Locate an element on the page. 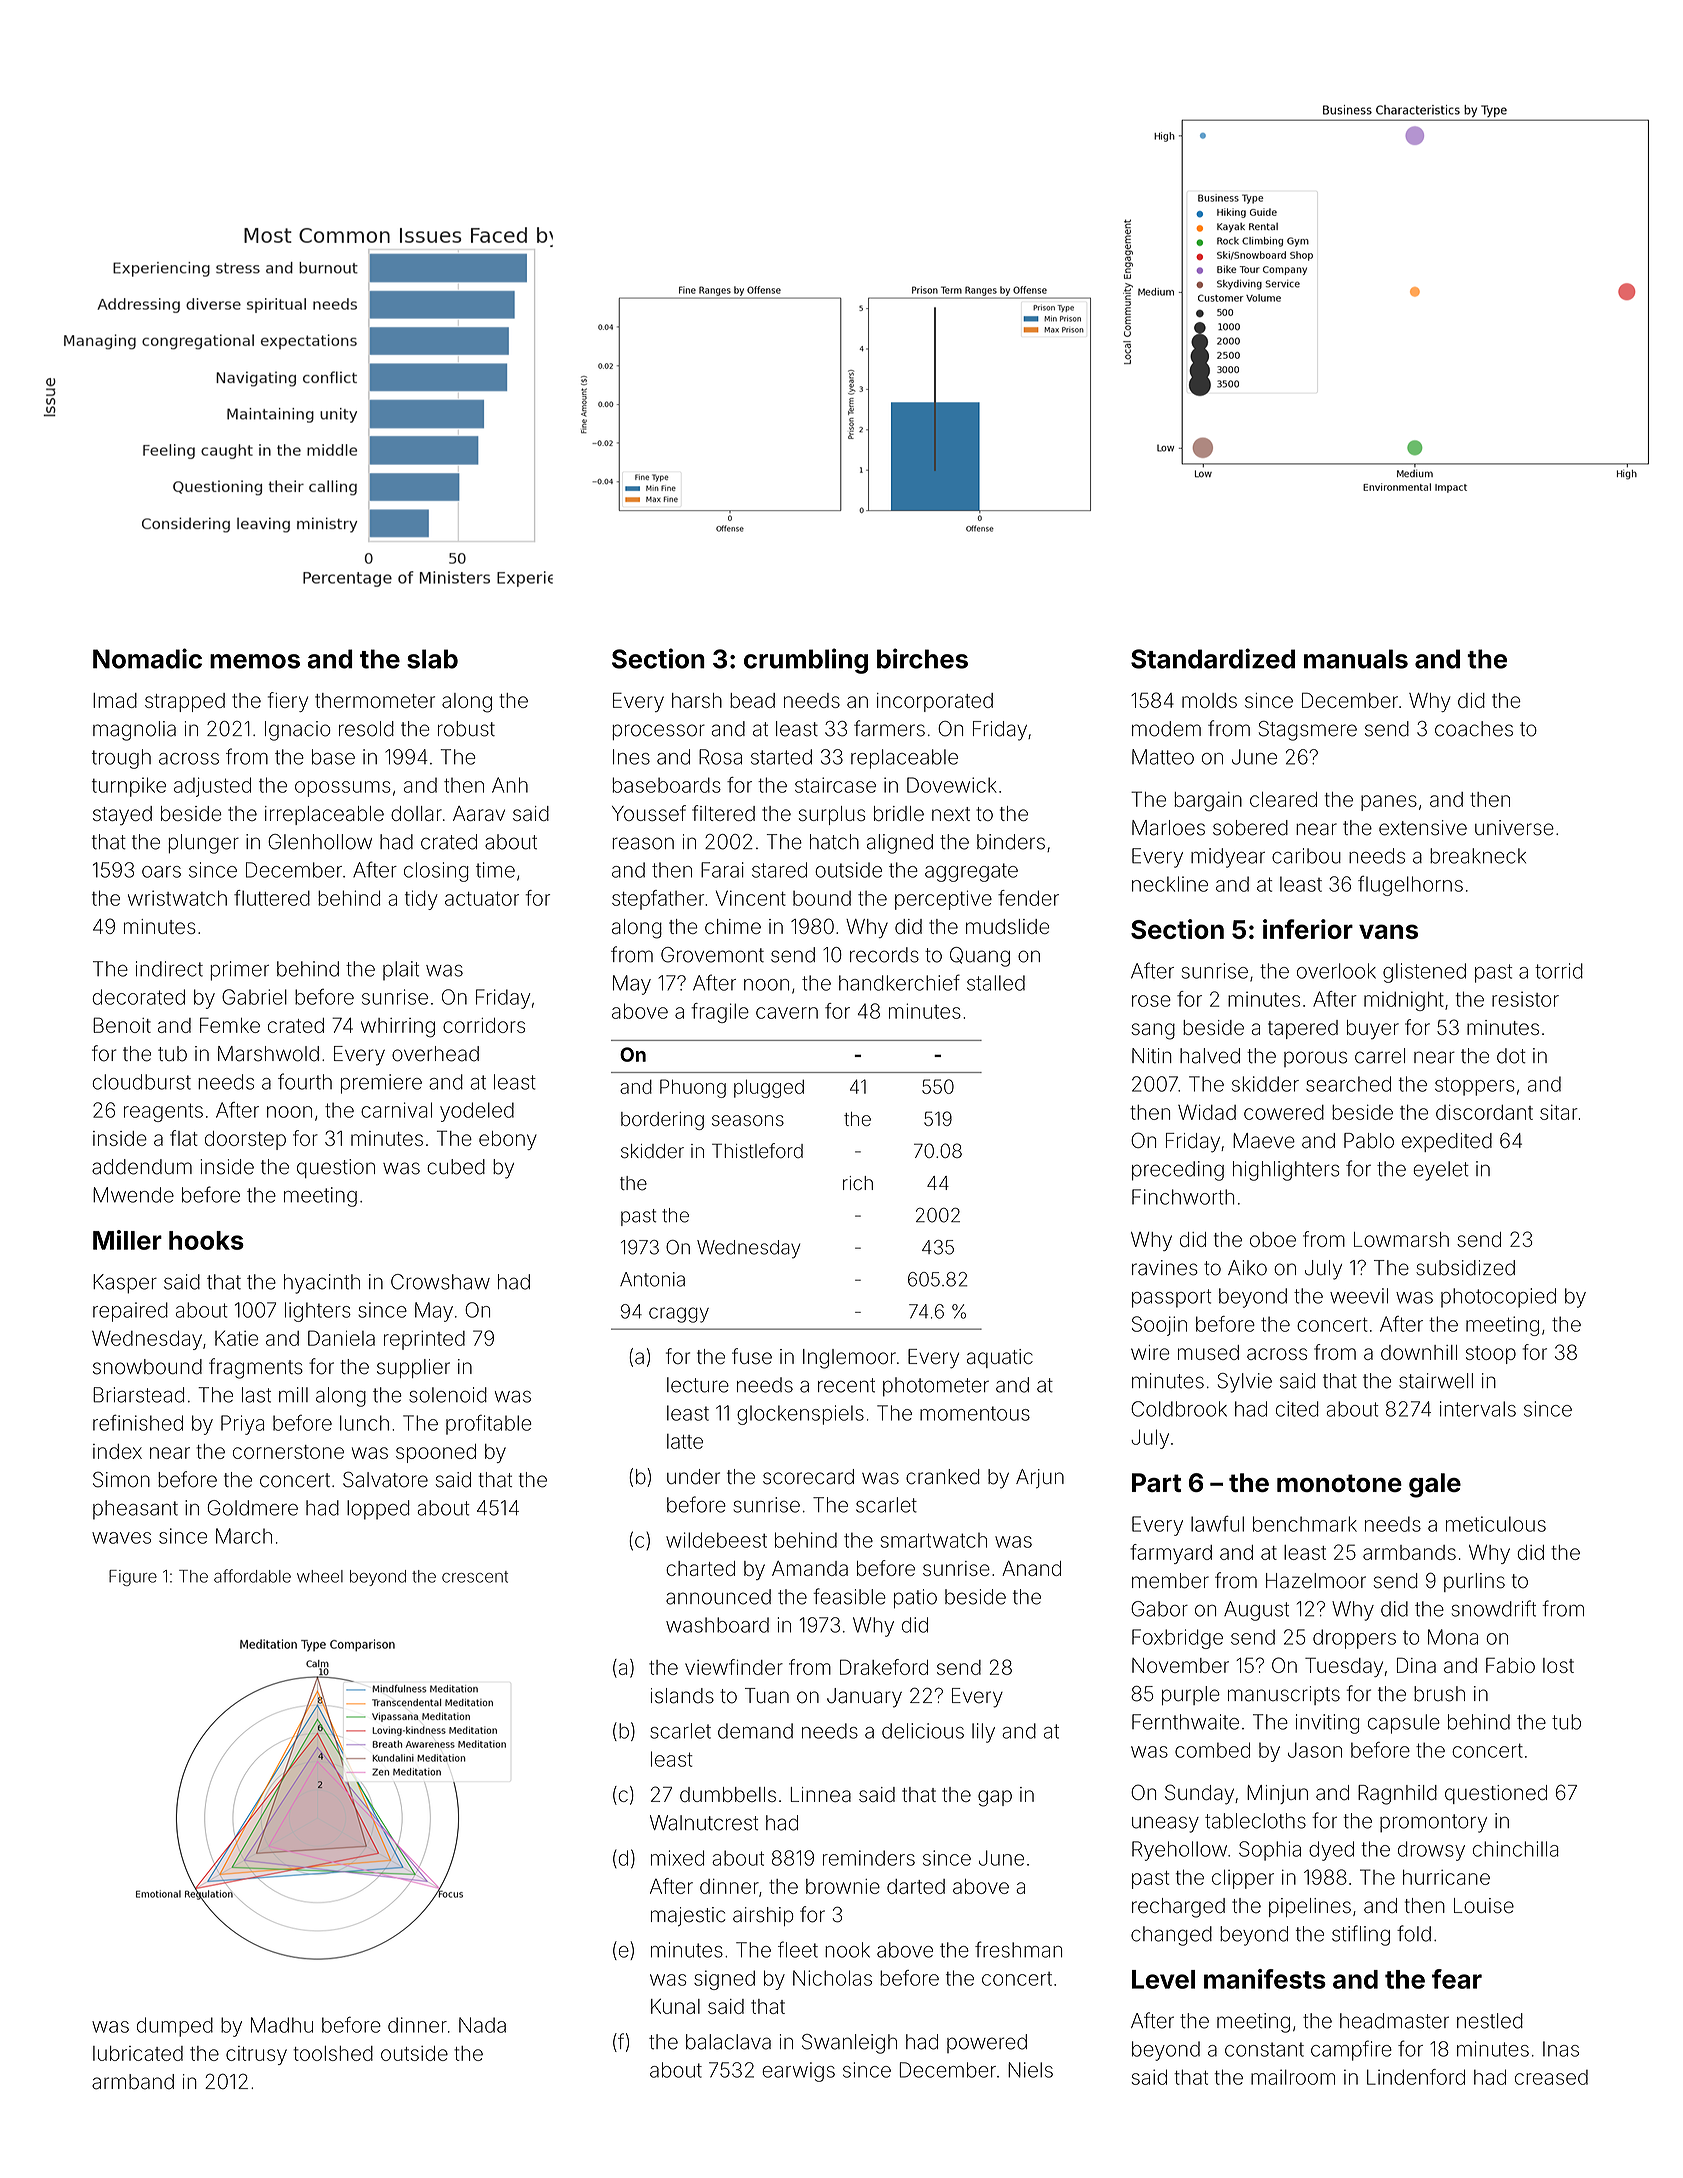  coaches is located at coordinates (1474, 729).
